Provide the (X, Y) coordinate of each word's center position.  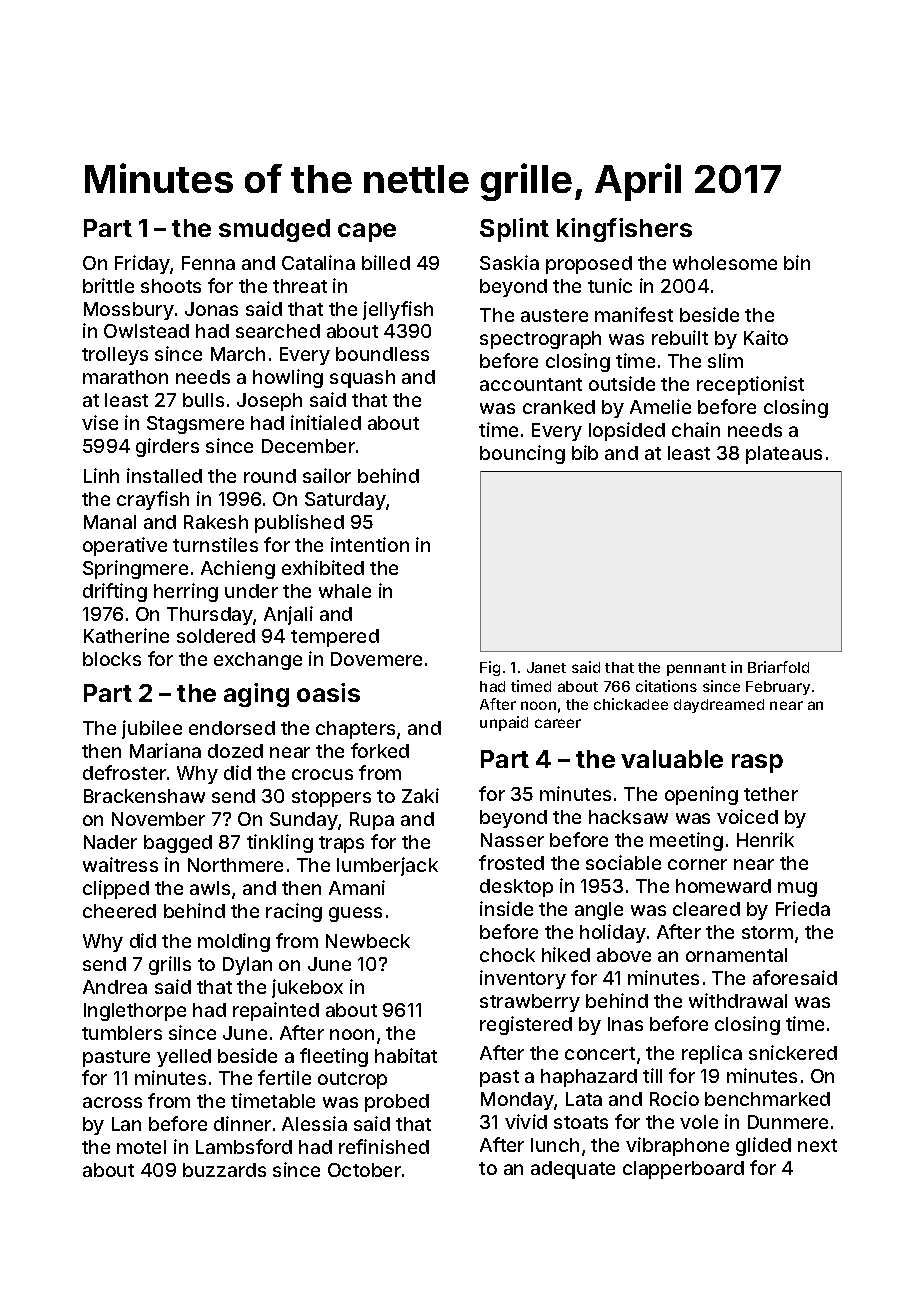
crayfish (153, 500)
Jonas (211, 309)
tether (771, 794)
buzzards (224, 1170)
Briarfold (778, 667)
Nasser (512, 840)
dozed (235, 751)
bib (585, 452)
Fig (490, 668)
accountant (531, 384)
